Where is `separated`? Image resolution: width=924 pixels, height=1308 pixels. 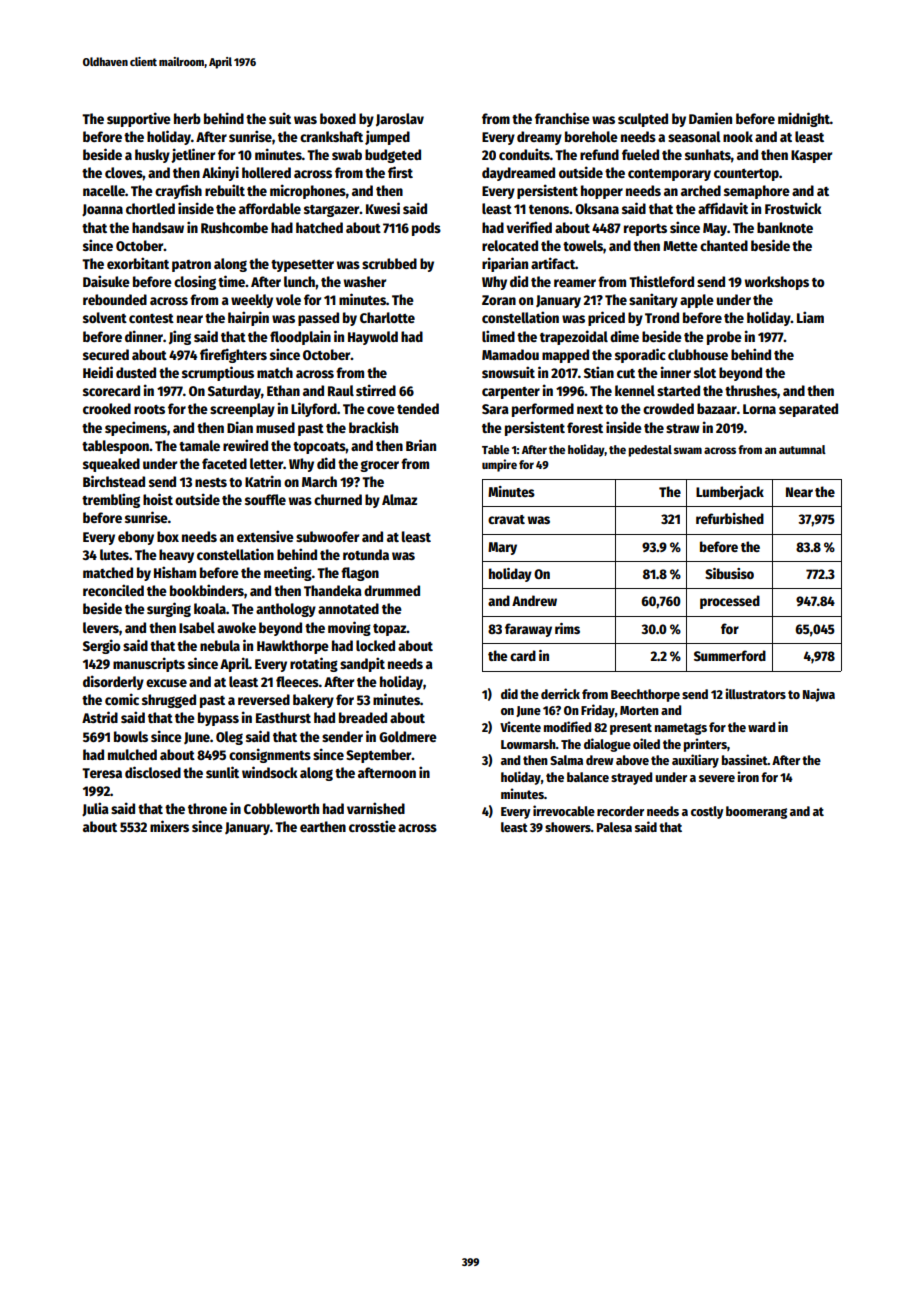
separated is located at coordinates (808, 410).
